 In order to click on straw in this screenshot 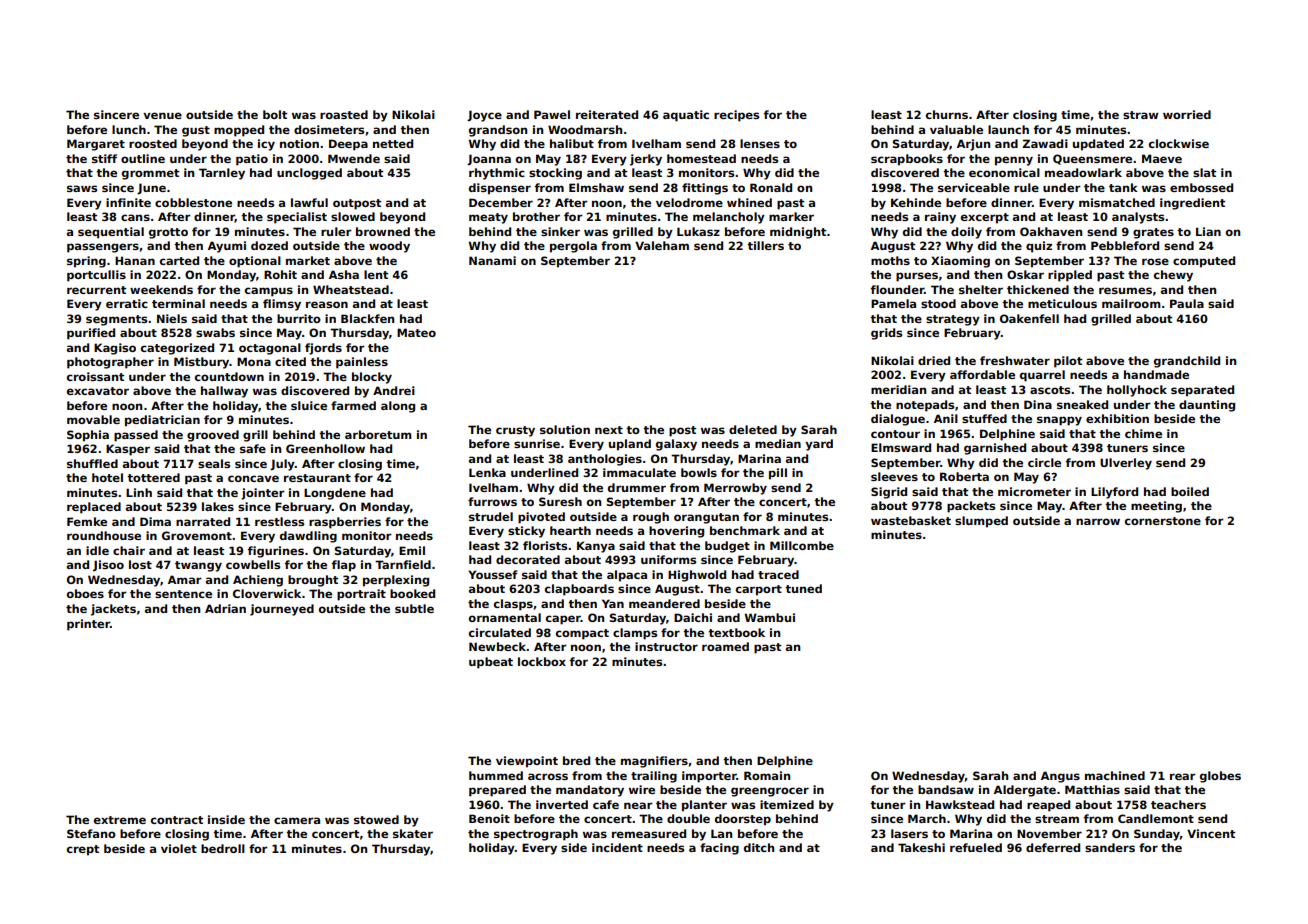, I will do `click(1141, 115)`.
